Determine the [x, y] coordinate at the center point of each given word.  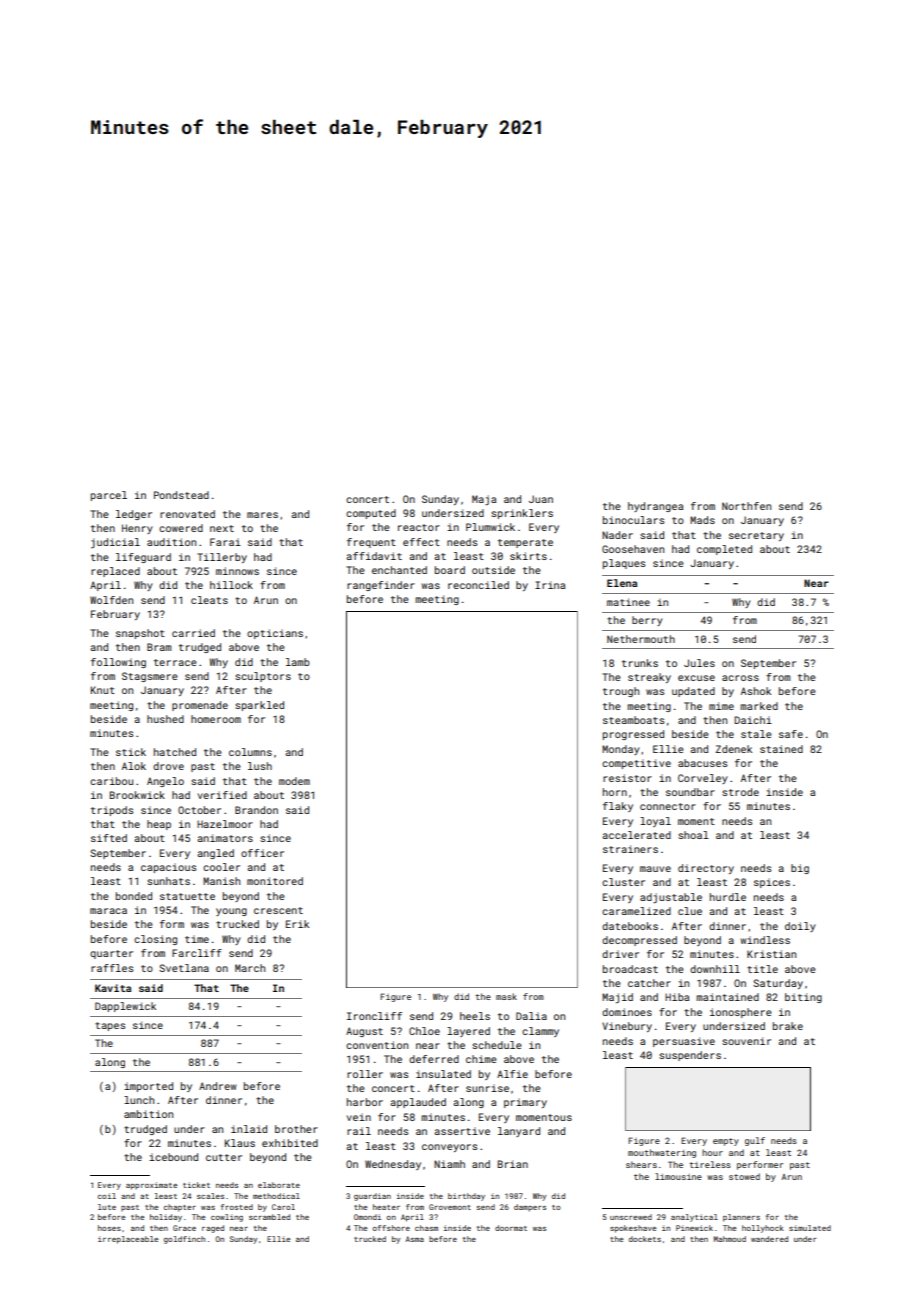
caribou [111, 781]
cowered [181, 528]
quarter [111, 954]
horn [615, 792]
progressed [633, 735]
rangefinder [381, 586]
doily [800, 927]
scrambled [269, 1217]
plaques [624, 564]
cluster [623, 882]
